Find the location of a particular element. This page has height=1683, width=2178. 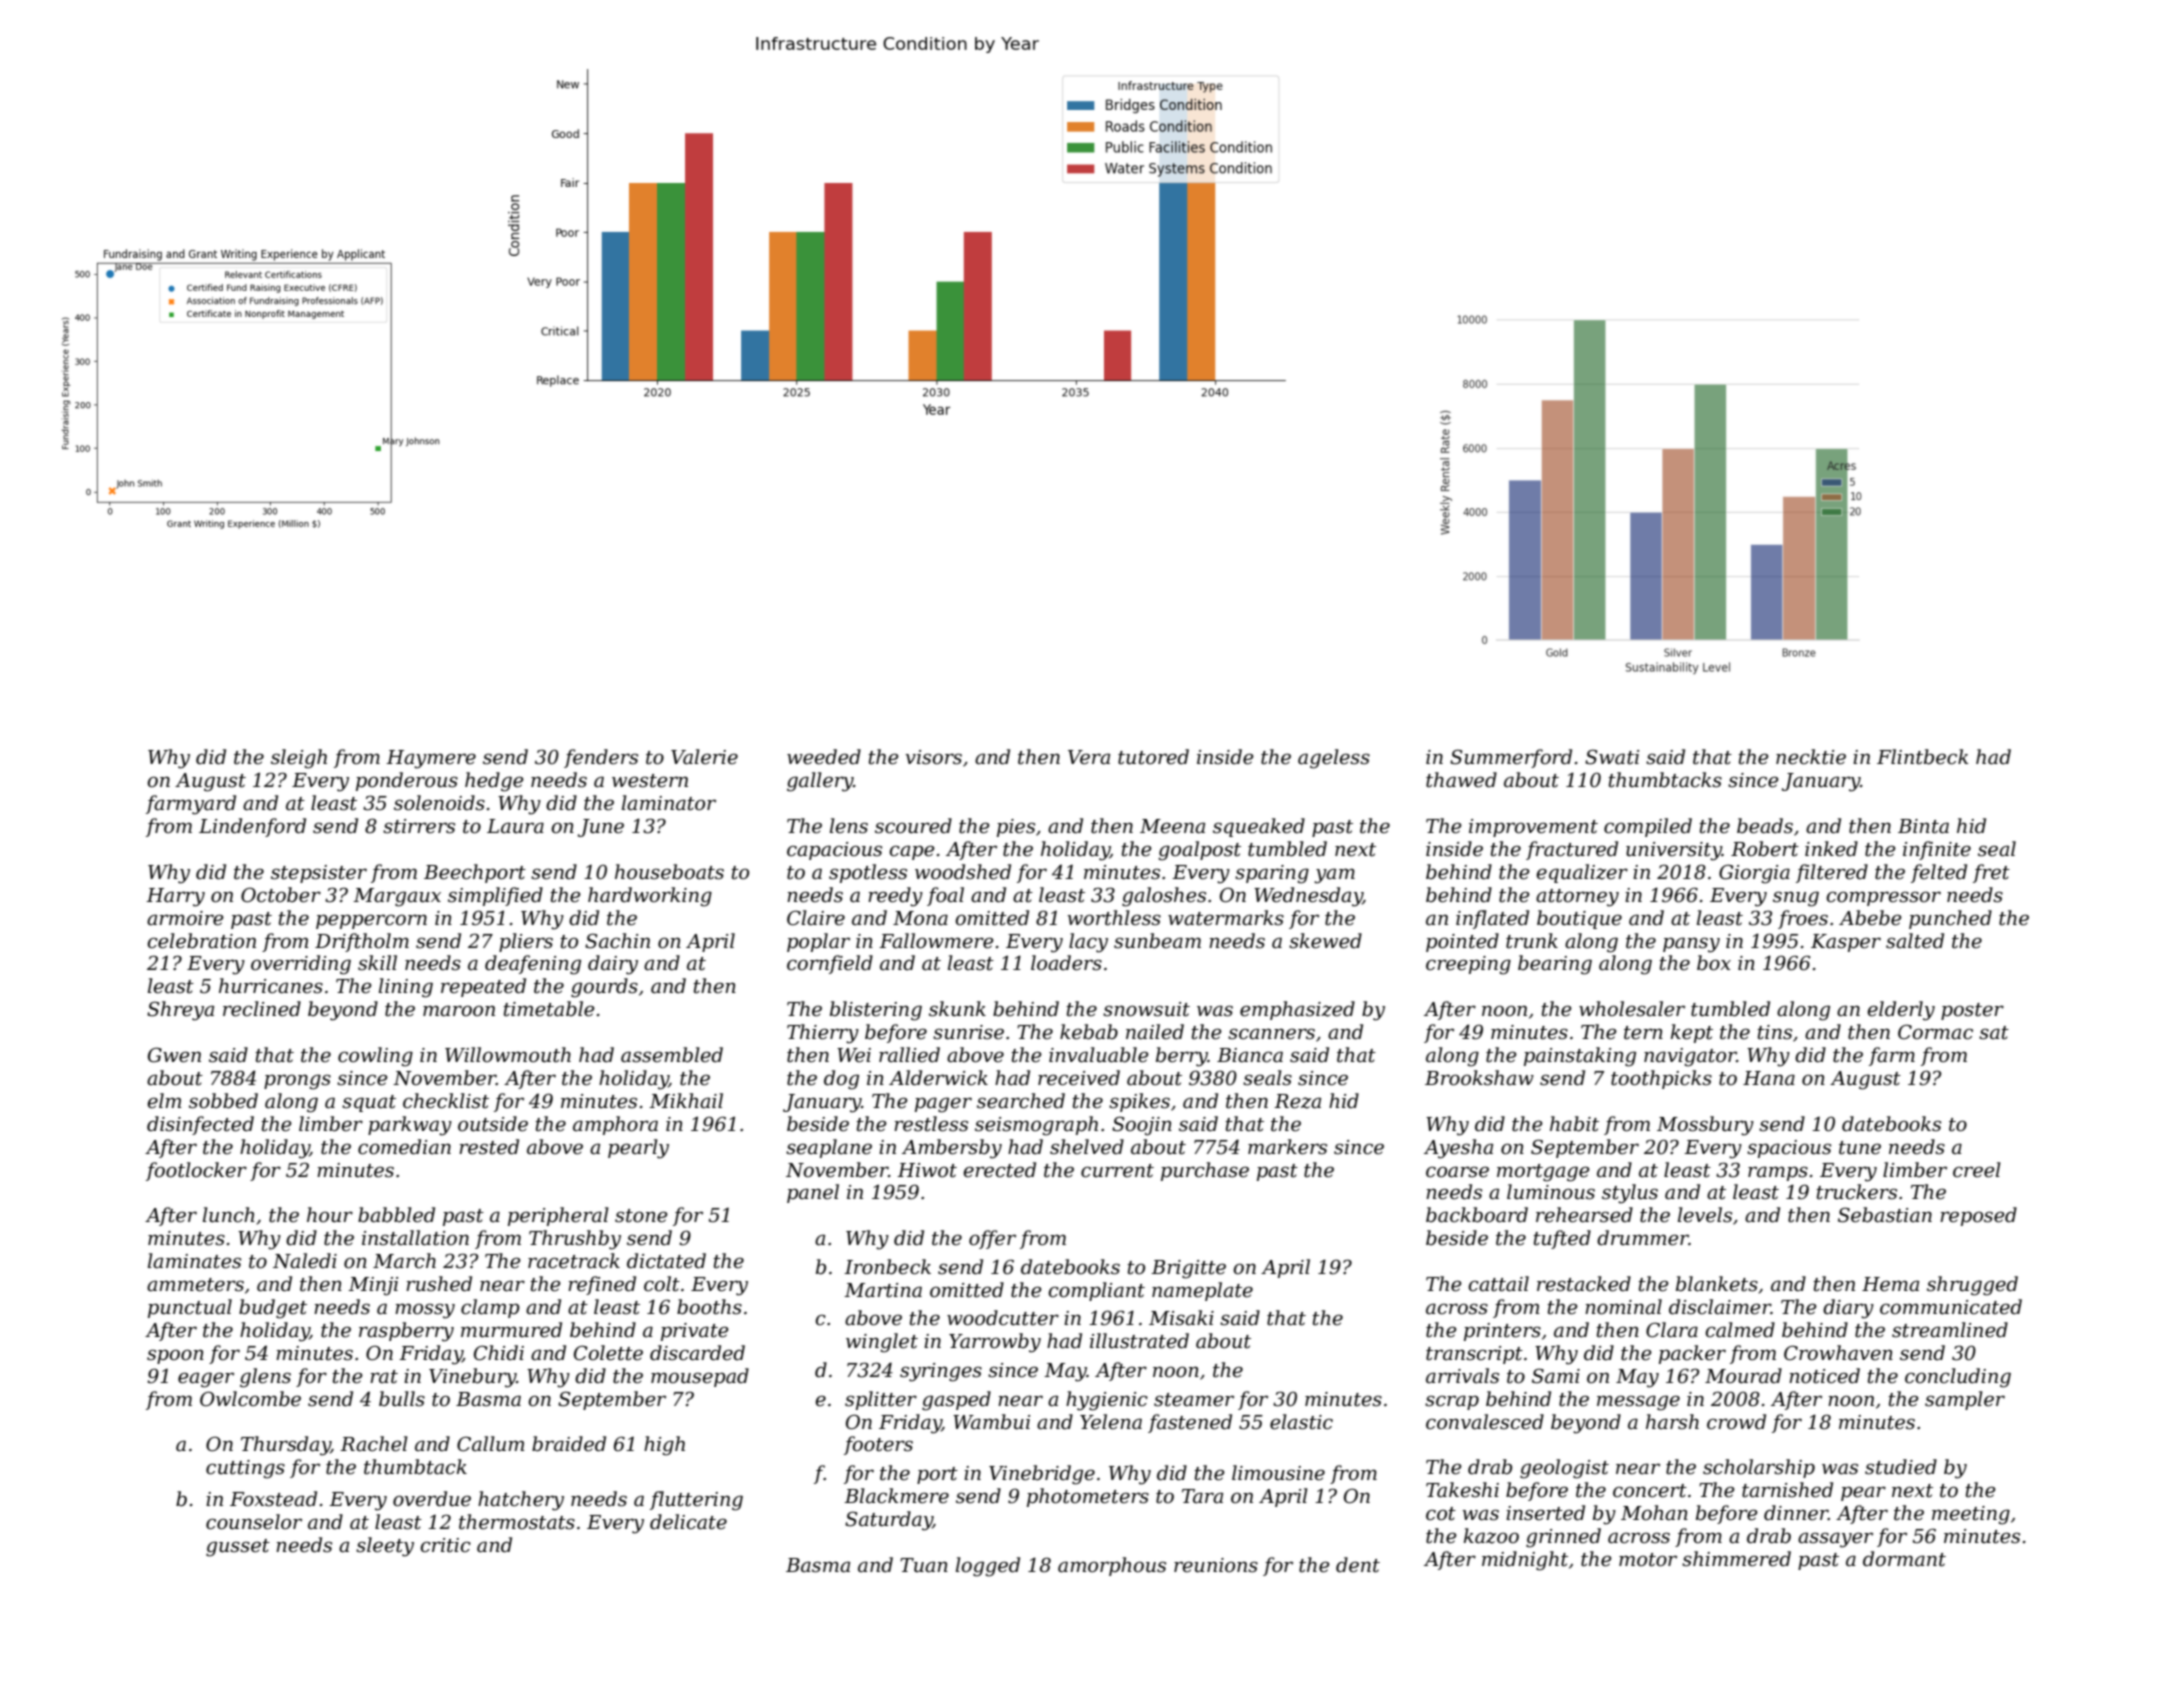

packer is located at coordinates (1692, 1354).
